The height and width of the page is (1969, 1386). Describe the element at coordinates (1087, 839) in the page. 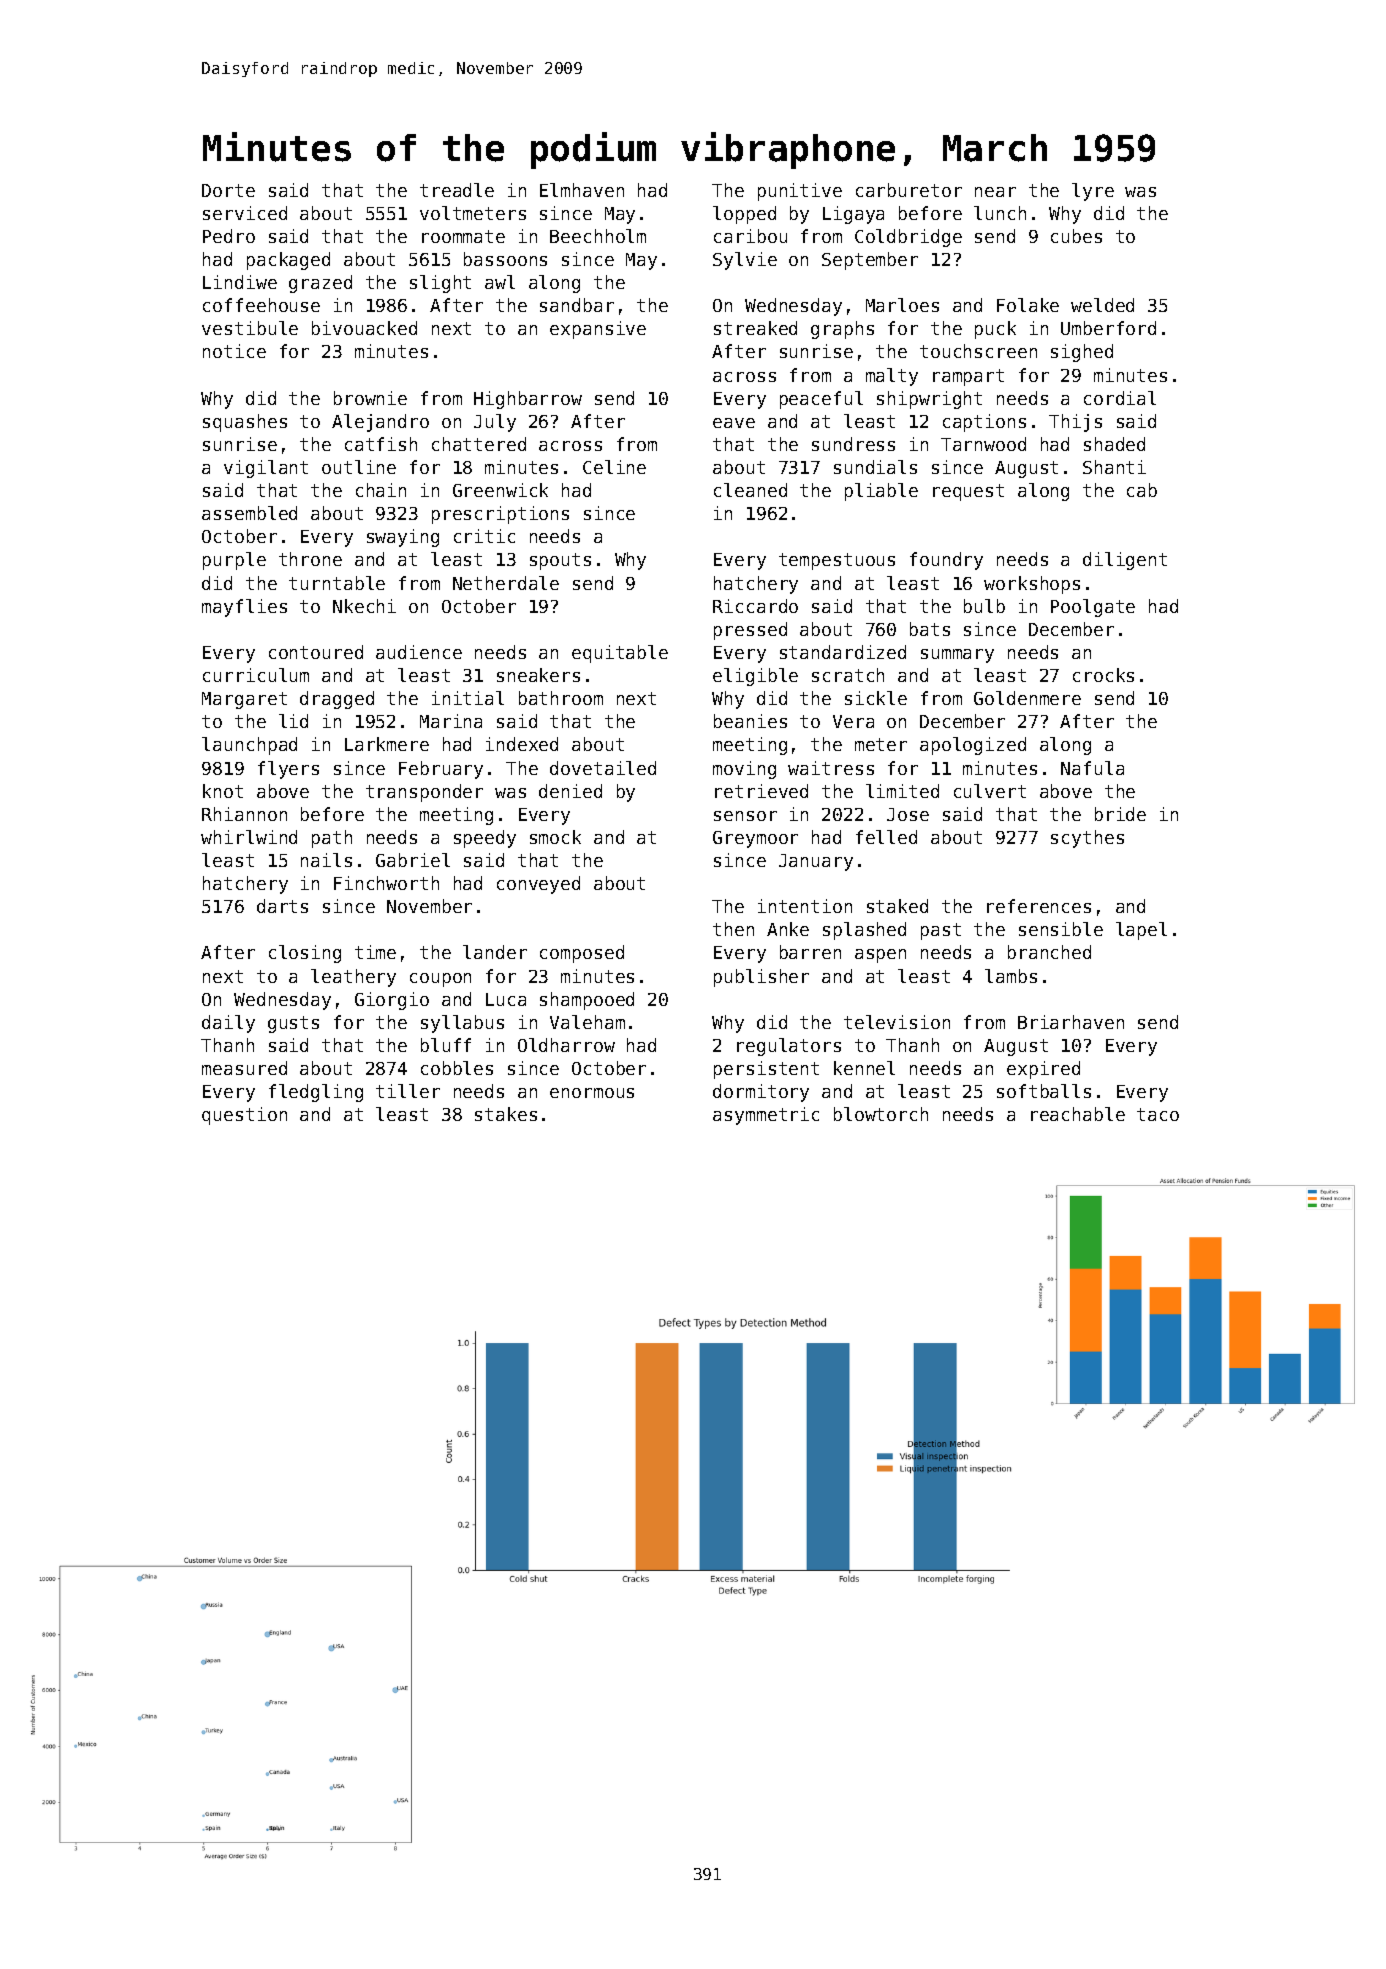

I see `scythes` at that location.
